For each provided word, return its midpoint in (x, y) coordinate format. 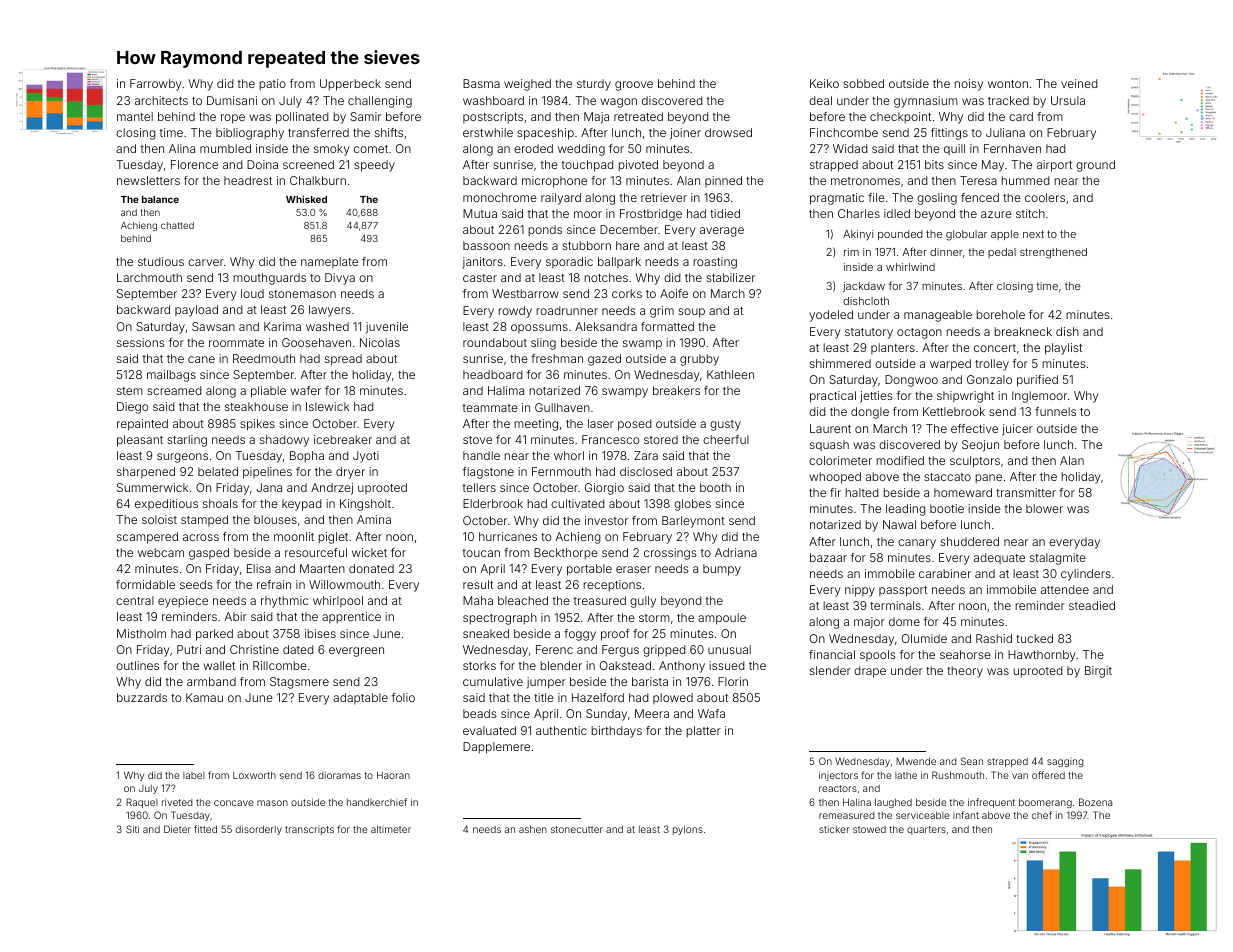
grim (662, 312)
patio (272, 85)
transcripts (309, 830)
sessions (141, 342)
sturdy (594, 85)
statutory (869, 333)
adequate (999, 558)
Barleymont (693, 522)
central (135, 600)
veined (1079, 83)
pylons (688, 830)
